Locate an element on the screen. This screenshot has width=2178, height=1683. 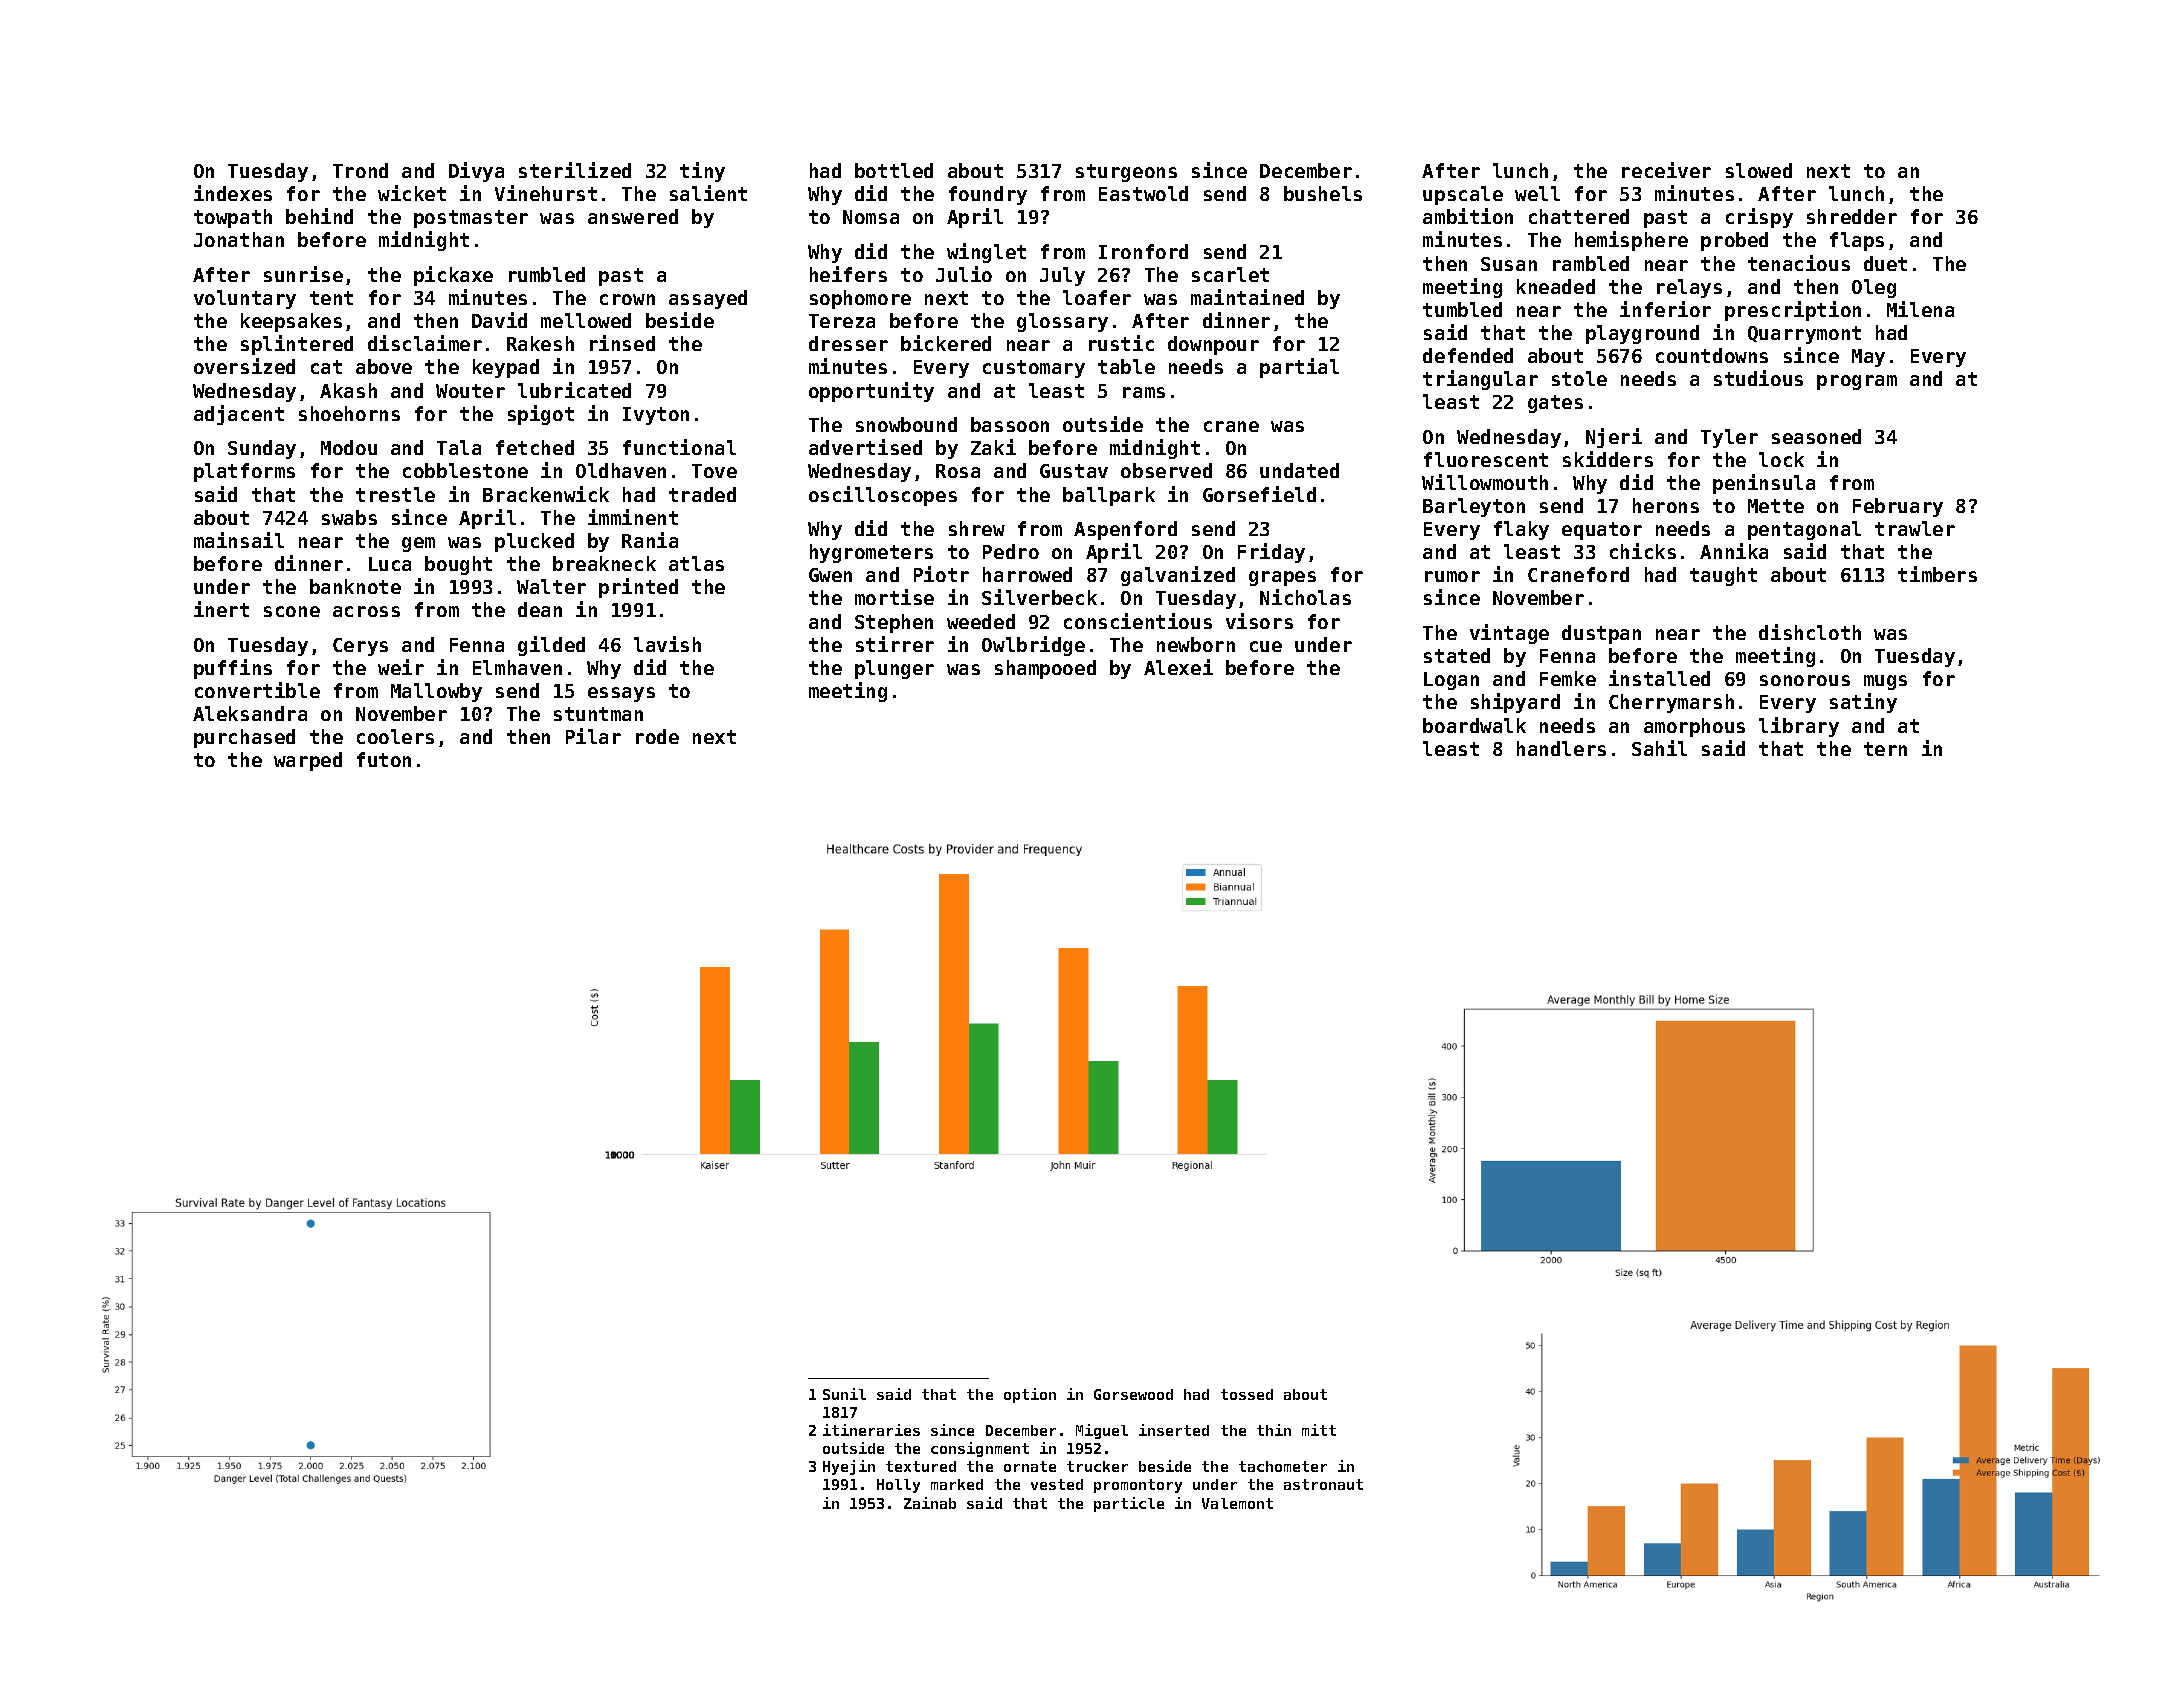
Sahil is located at coordinates (1659, 748).
